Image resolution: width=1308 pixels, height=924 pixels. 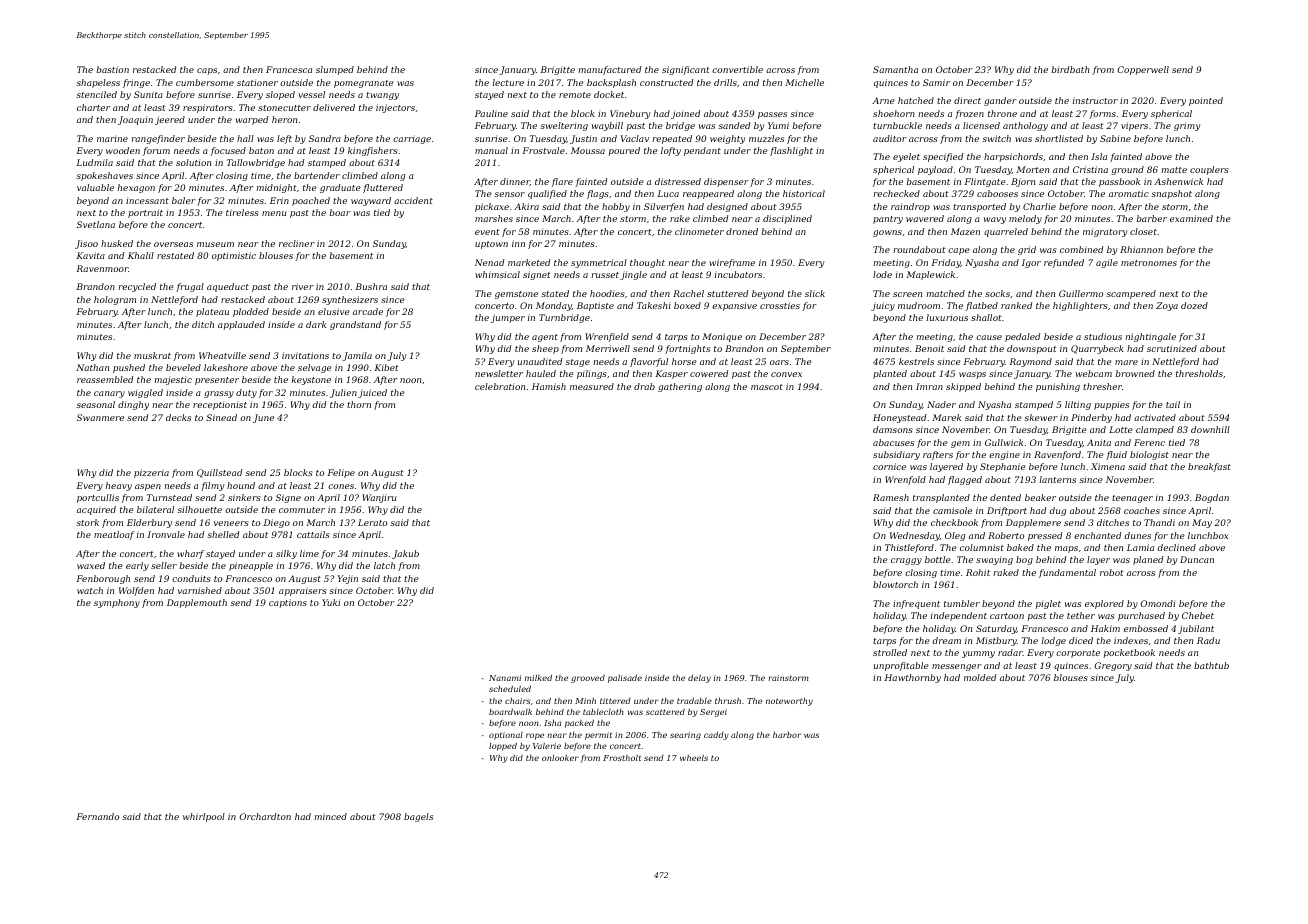 What do you see at coordinates (1113, 666) in the image?
I see `Gregory` at bounding box center [1113, 666].
